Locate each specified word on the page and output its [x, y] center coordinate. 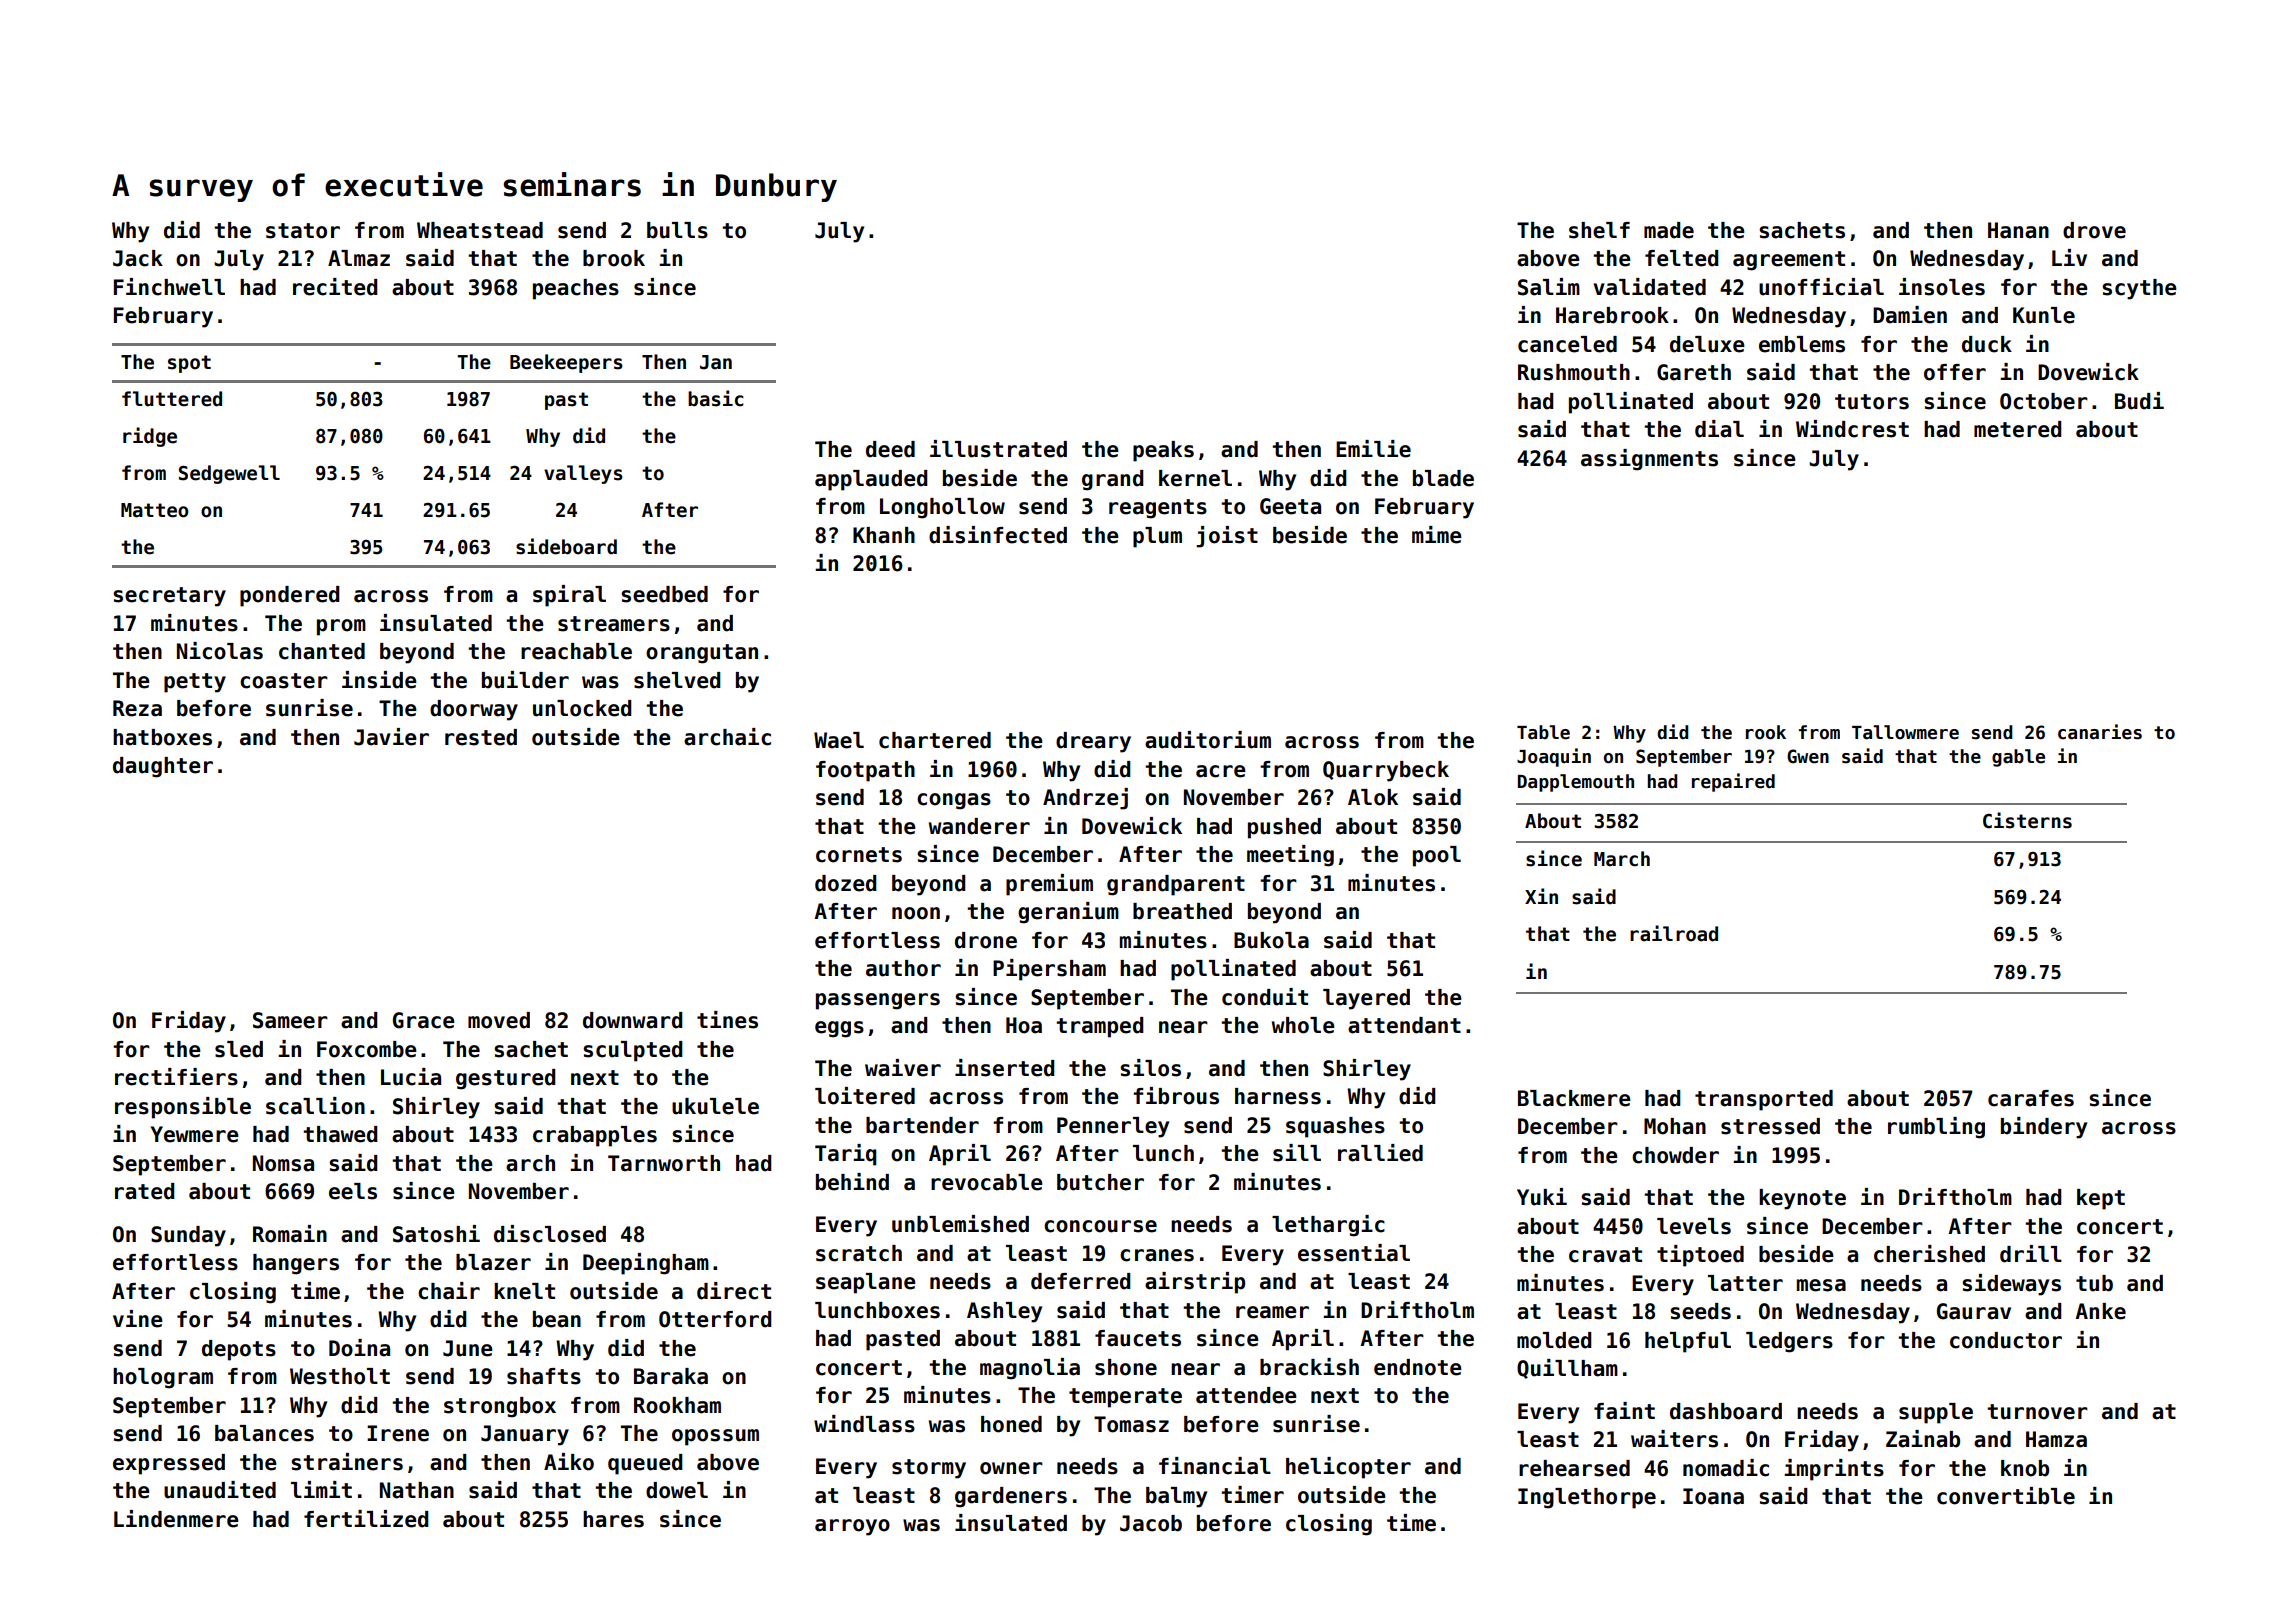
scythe [2139, 289]
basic [716, 398]
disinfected [998, 535]
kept [2101, 1199]
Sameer [290, 1020]
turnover [2037, 1412]
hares [613, 1519]
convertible [2006, 1496]
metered [2017, 429]
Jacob [1151, 1523]
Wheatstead [480, 230]
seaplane [866, 1283]
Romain [290, 1234]
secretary [169, 597]
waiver [903, 1068]
